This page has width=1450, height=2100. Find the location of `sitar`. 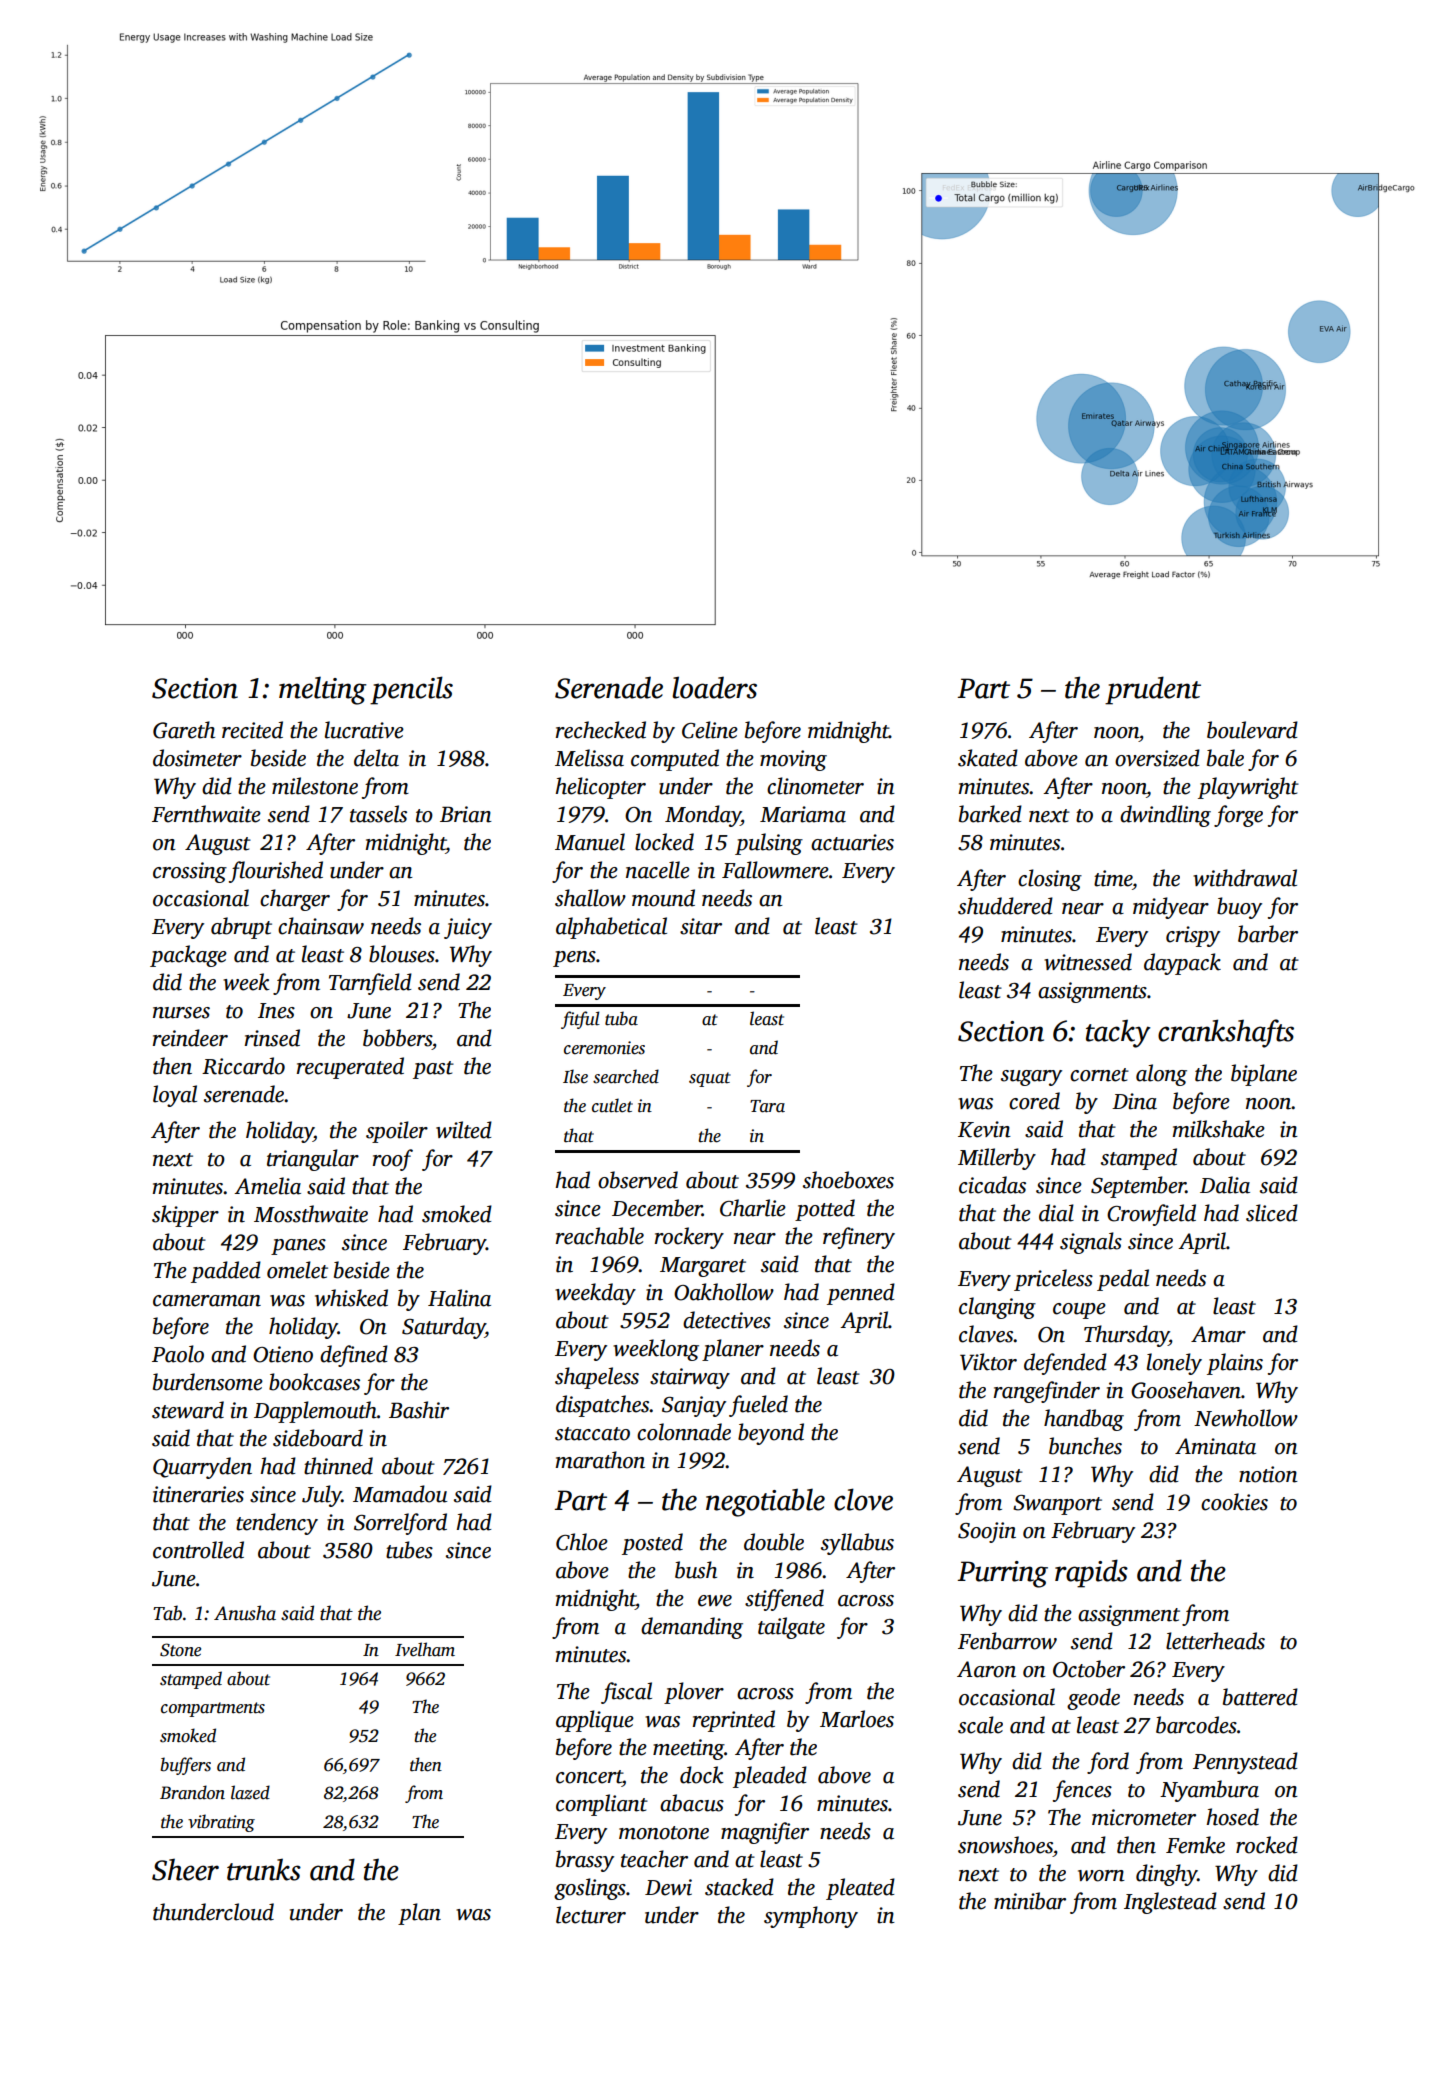

sitar is located at coordinates (701, 926).
